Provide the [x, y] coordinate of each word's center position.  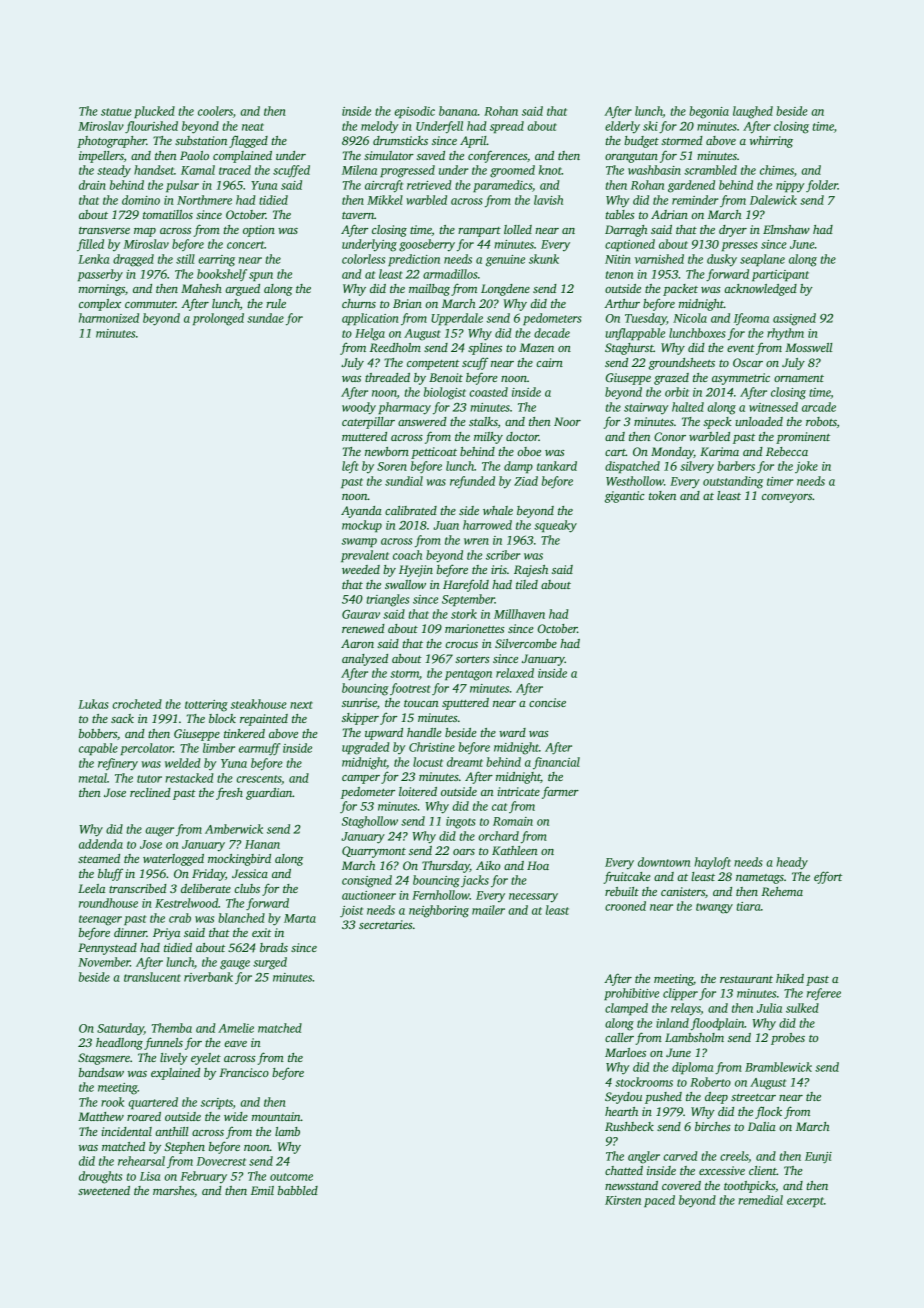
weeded [361, 569]
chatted [624, 1170]
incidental [126, 1131]
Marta [300, 918]
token [662, 495]
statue [116, 112]
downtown [664, 862]
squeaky [555, 526]
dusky [722, 260]
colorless [363, 259]
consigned [367, 881]
